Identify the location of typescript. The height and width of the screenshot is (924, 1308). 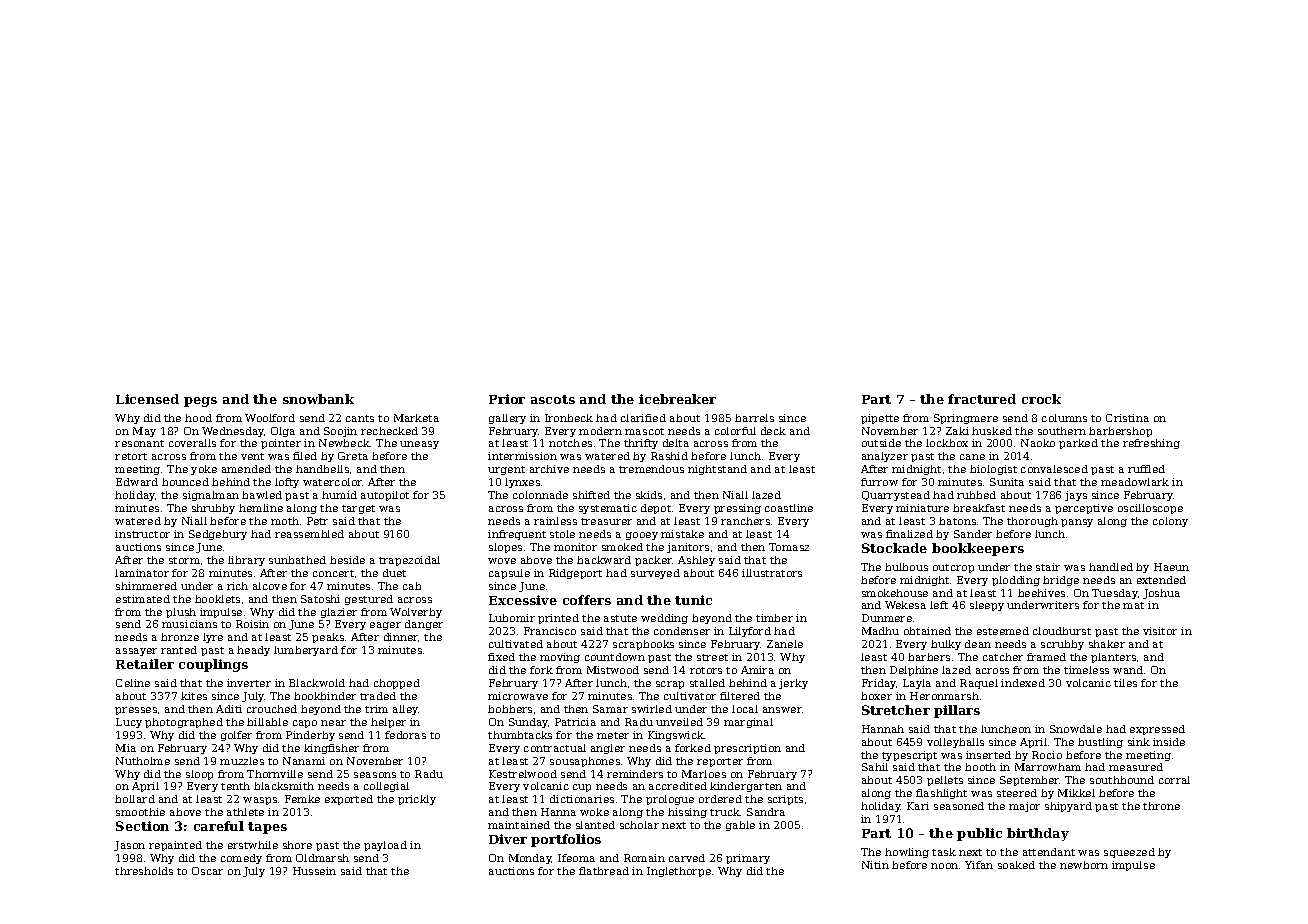
(909, 756).
